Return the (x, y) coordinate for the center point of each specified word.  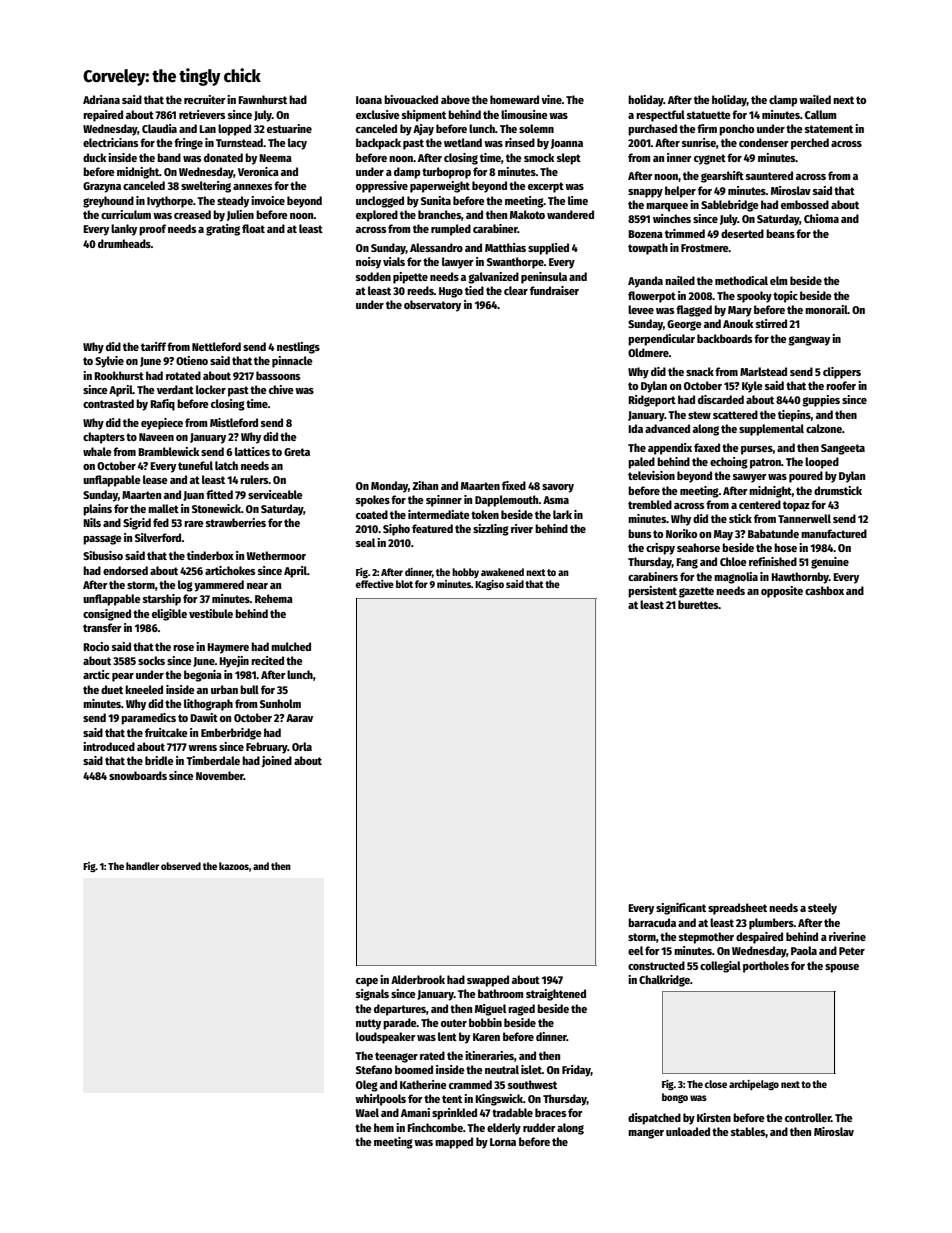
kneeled (144, 689)
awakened (502, 572)
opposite (782, 592)
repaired (103, 116)
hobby (465, 573)
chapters (104, 438)
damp (407, 173)
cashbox (824, 590)
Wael (367, 1112)
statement (829, 129)
